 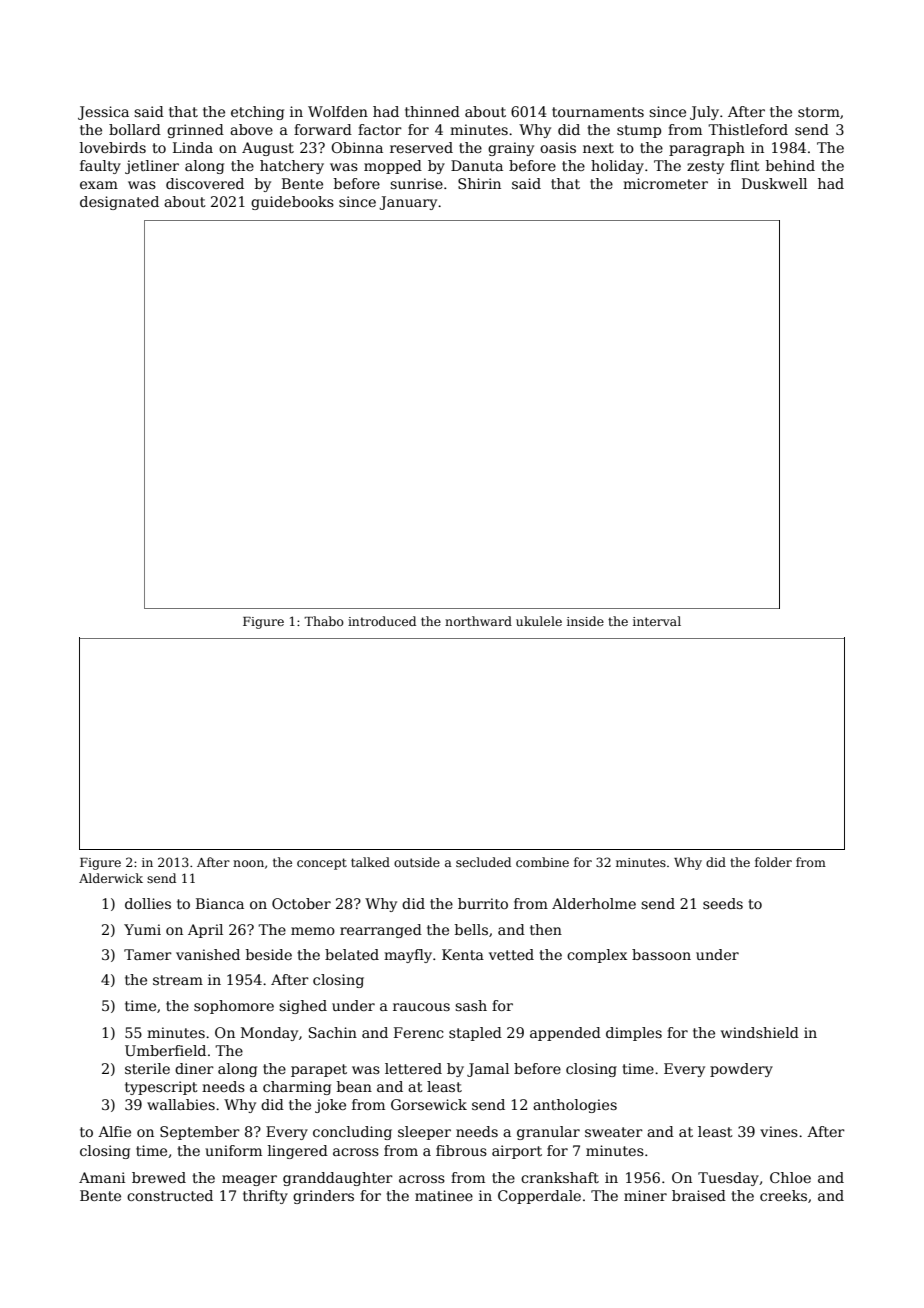 What do you see at coordinates (617, 167) in the screenshot?
I see `holiday` at bounding box center [617, 167].
